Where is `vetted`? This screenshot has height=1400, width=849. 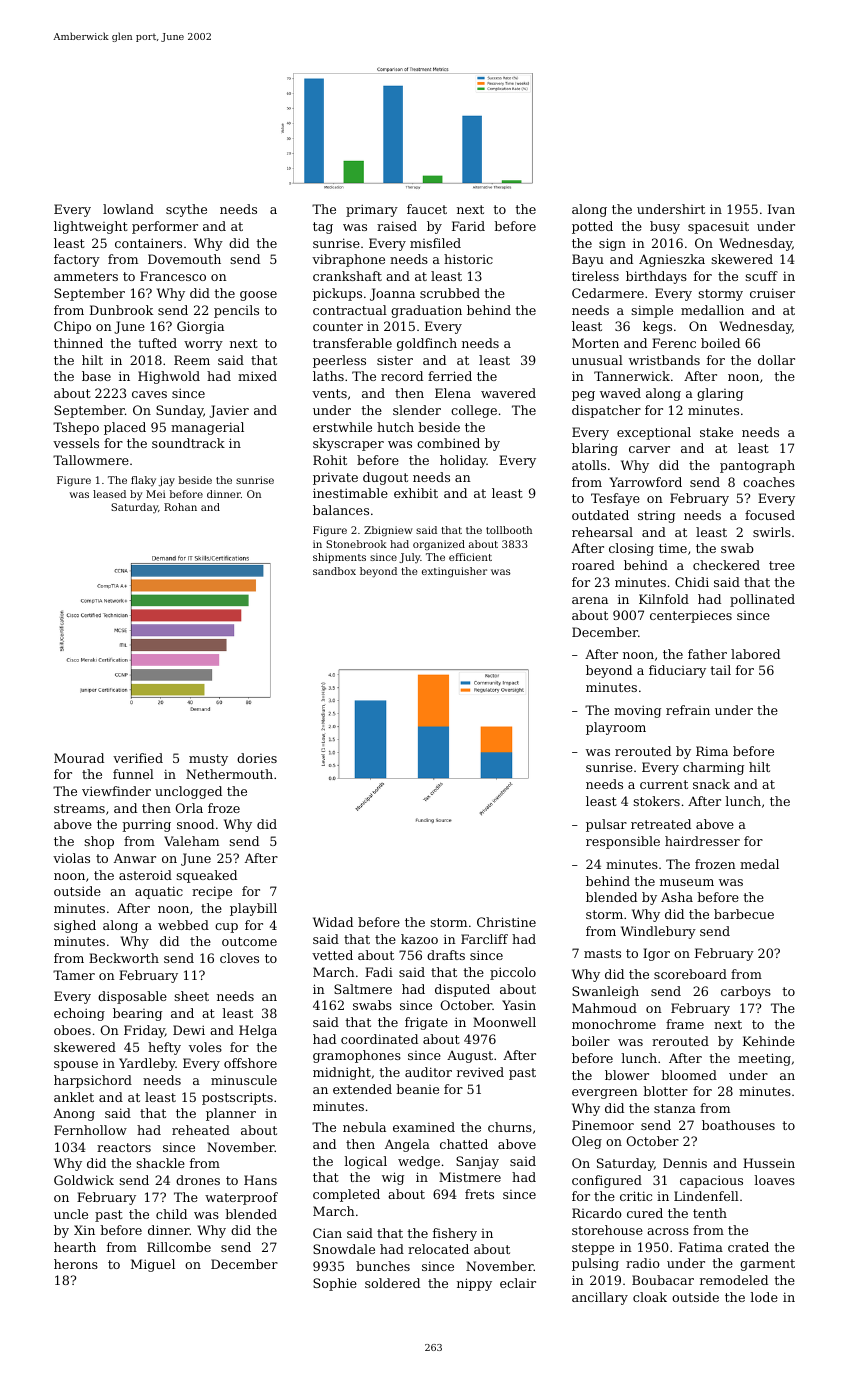 vetted is located at coordinates (332, 955).
